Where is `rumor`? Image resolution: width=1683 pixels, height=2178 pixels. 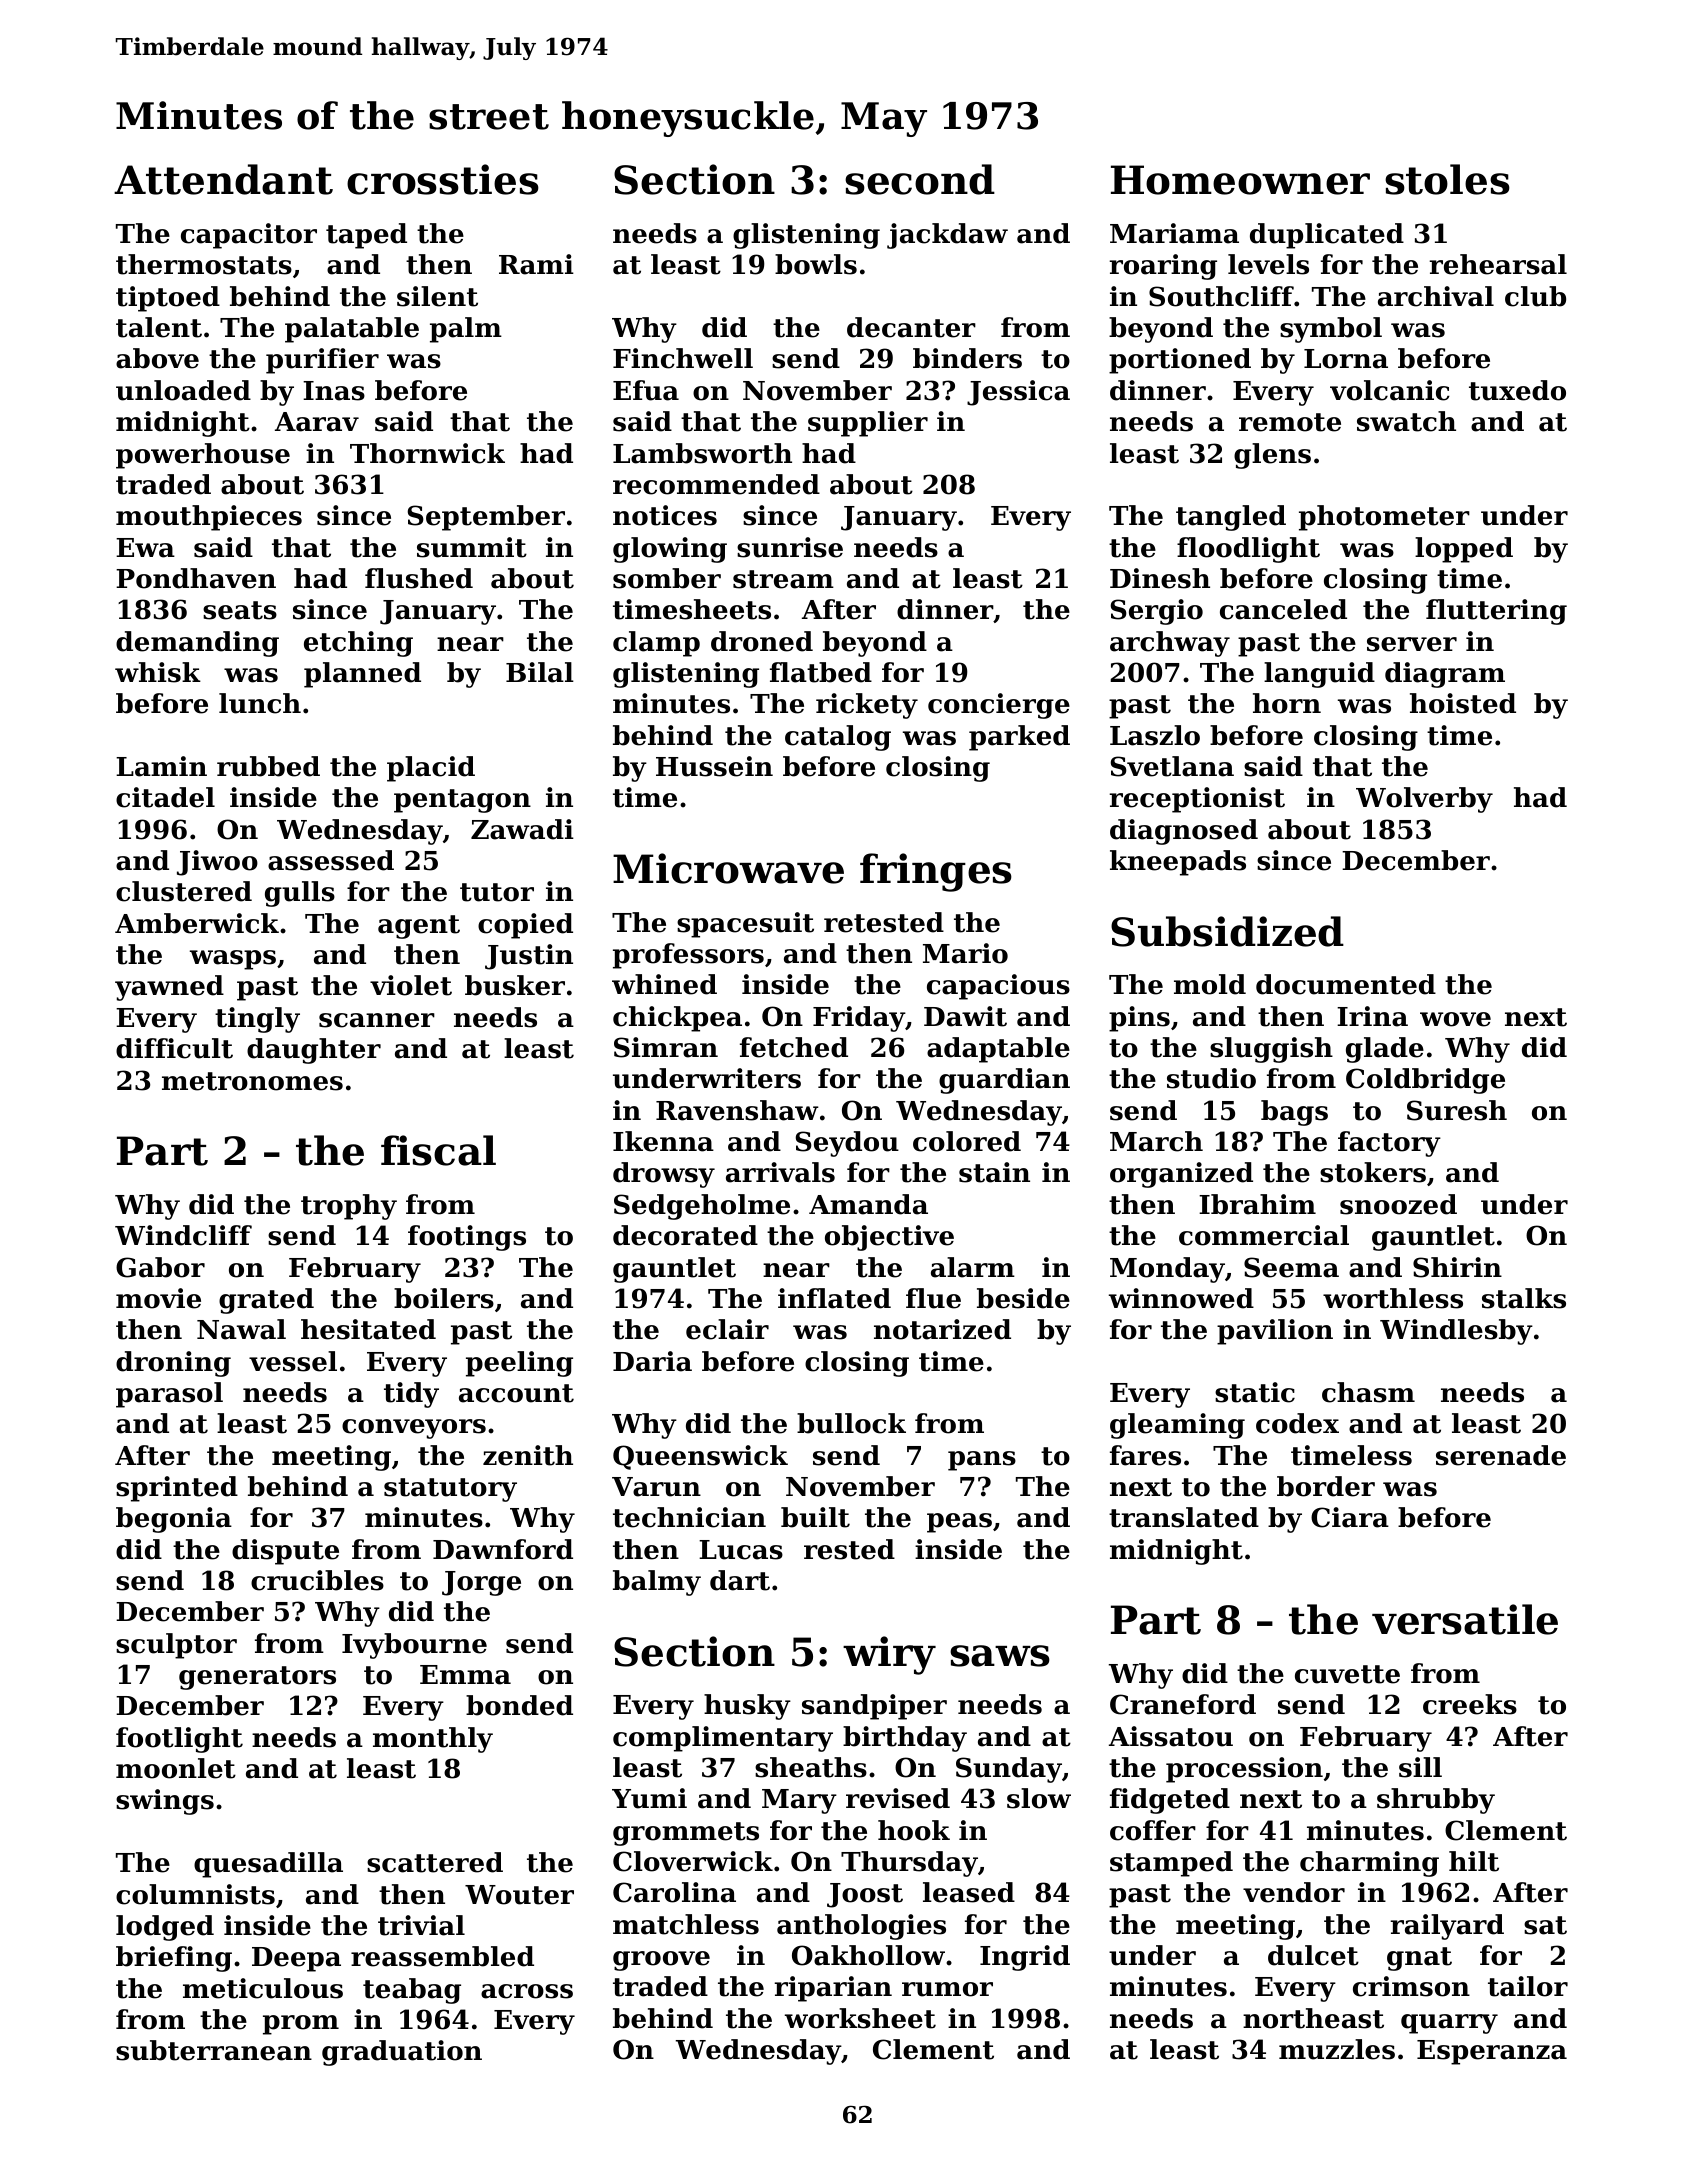 rumor is located at coordinates (947, 1989).
